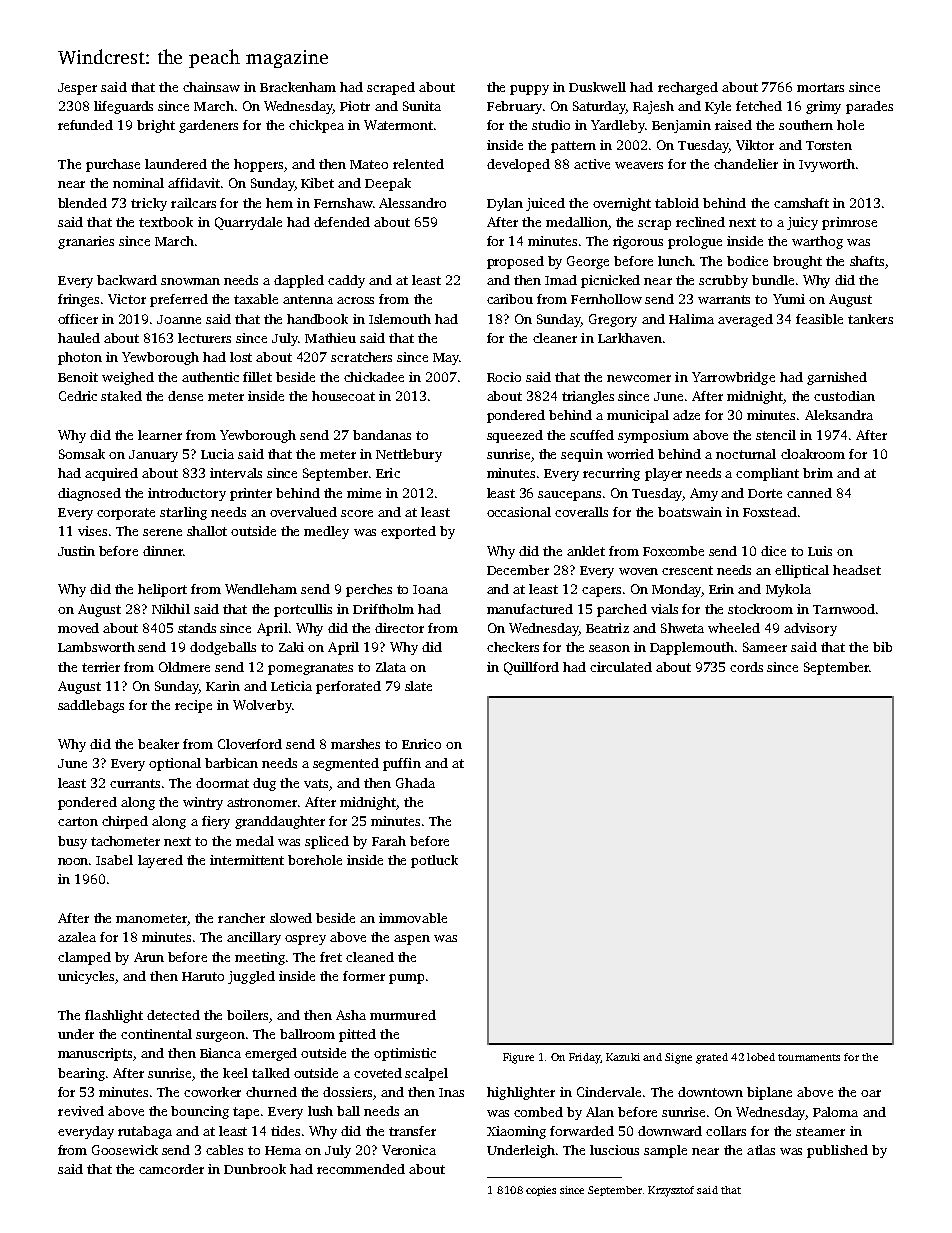  What do you see at coordinates (241, 918) in the image?
I see `rancher` at bounding box center [241, 918].
